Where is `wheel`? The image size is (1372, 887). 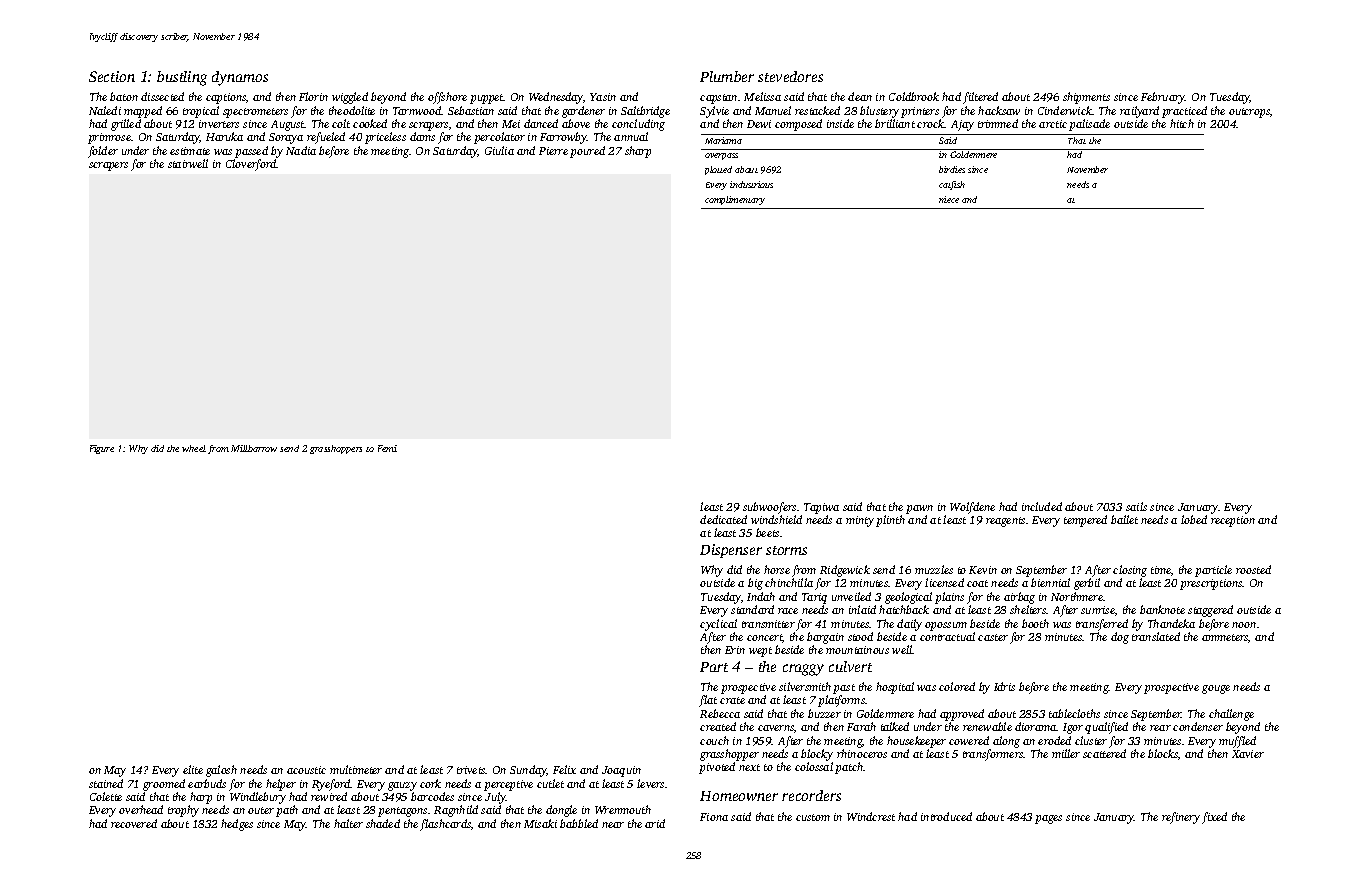 wheel is located at coordinates (194, 448).
